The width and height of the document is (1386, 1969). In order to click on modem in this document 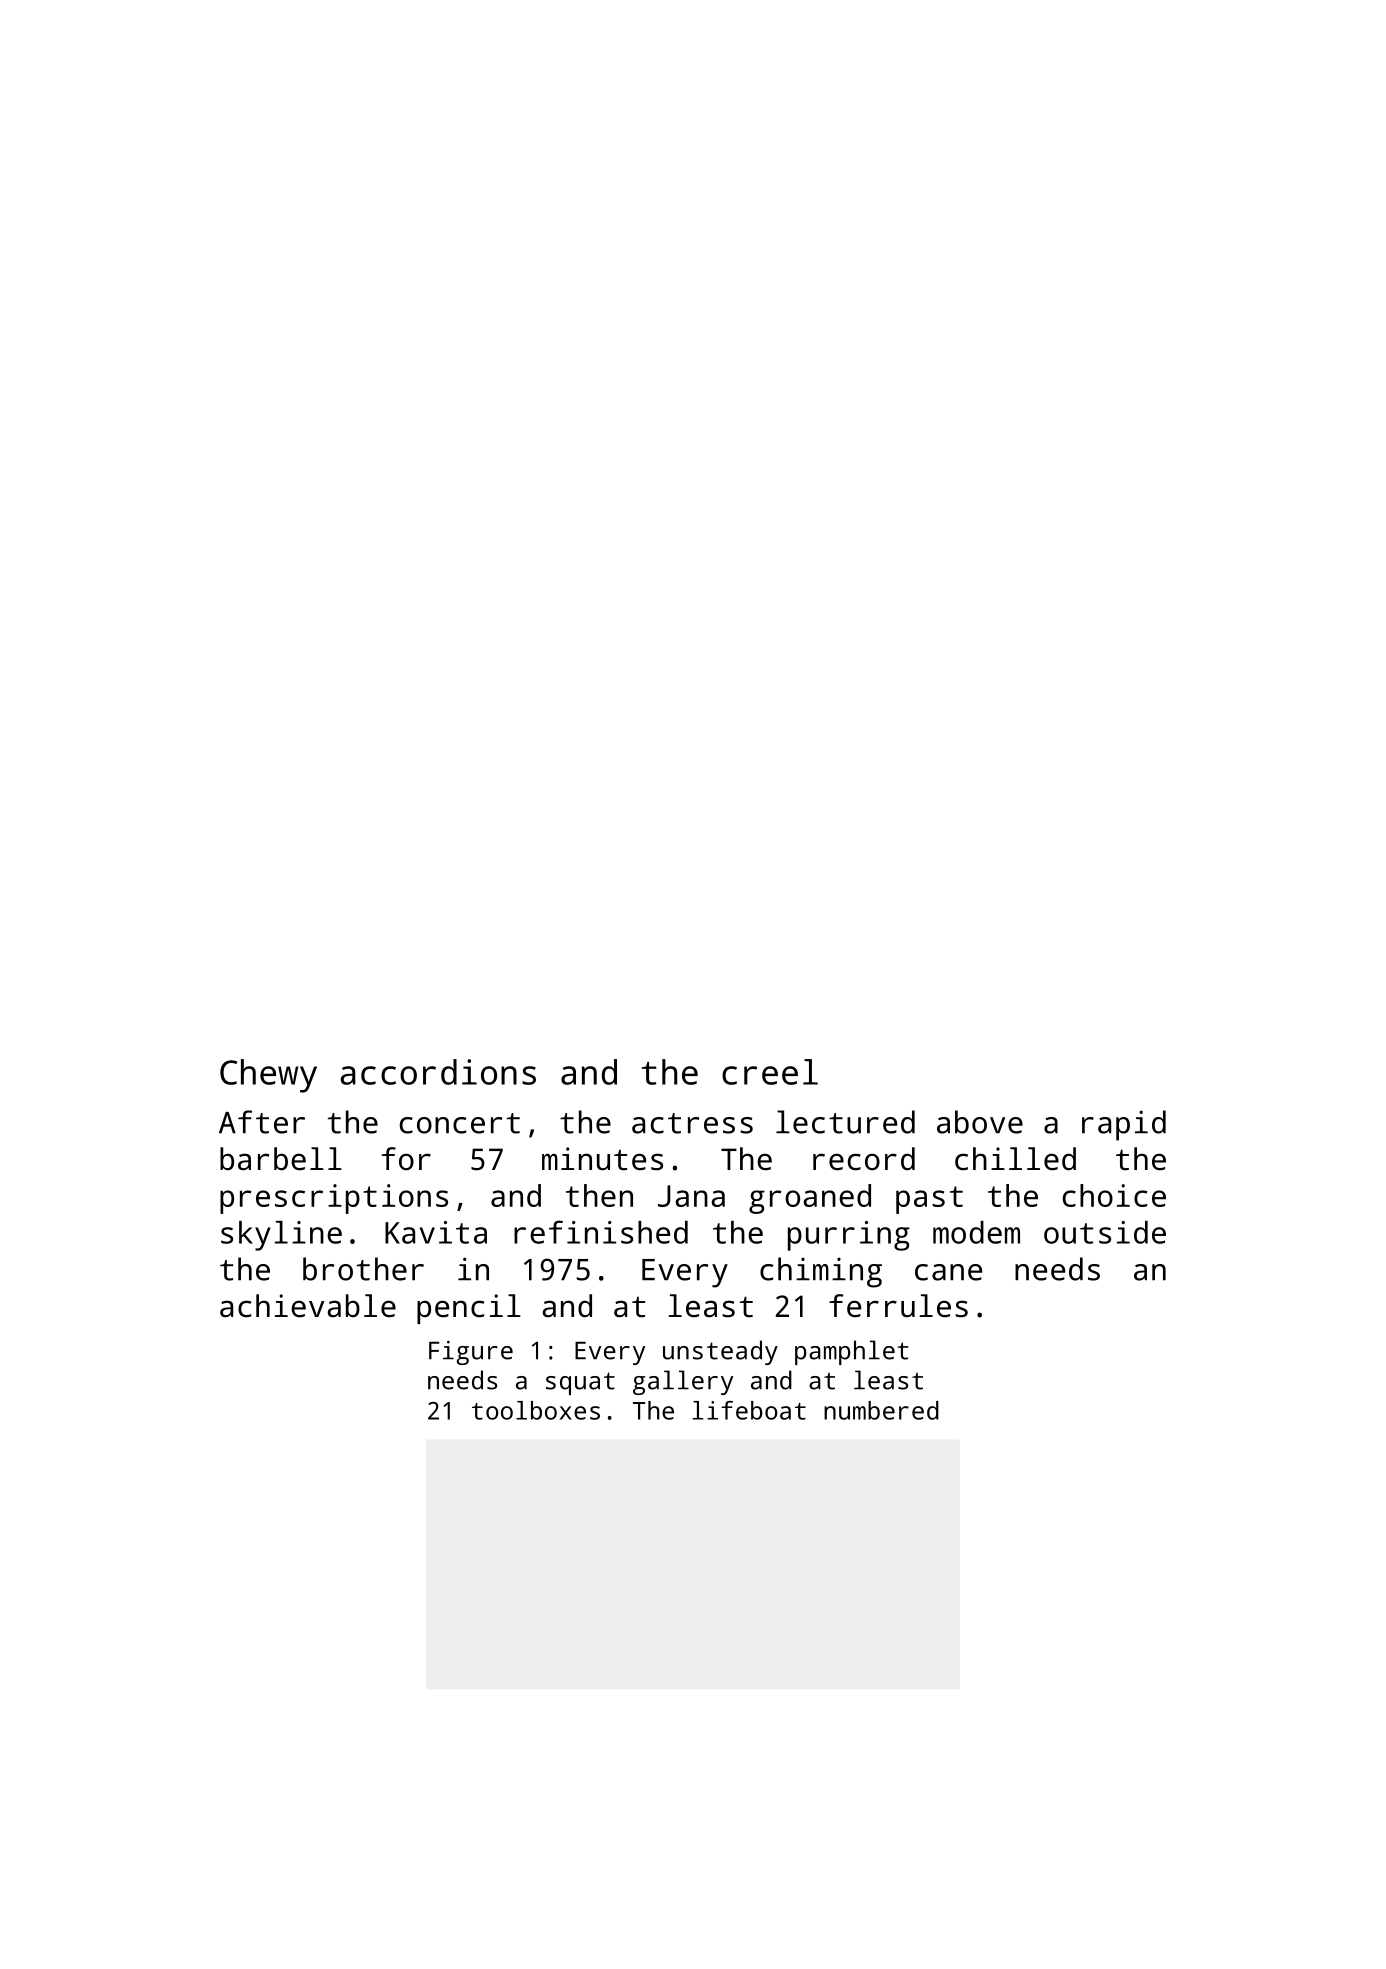, I will do `click(976, 1232)`.
